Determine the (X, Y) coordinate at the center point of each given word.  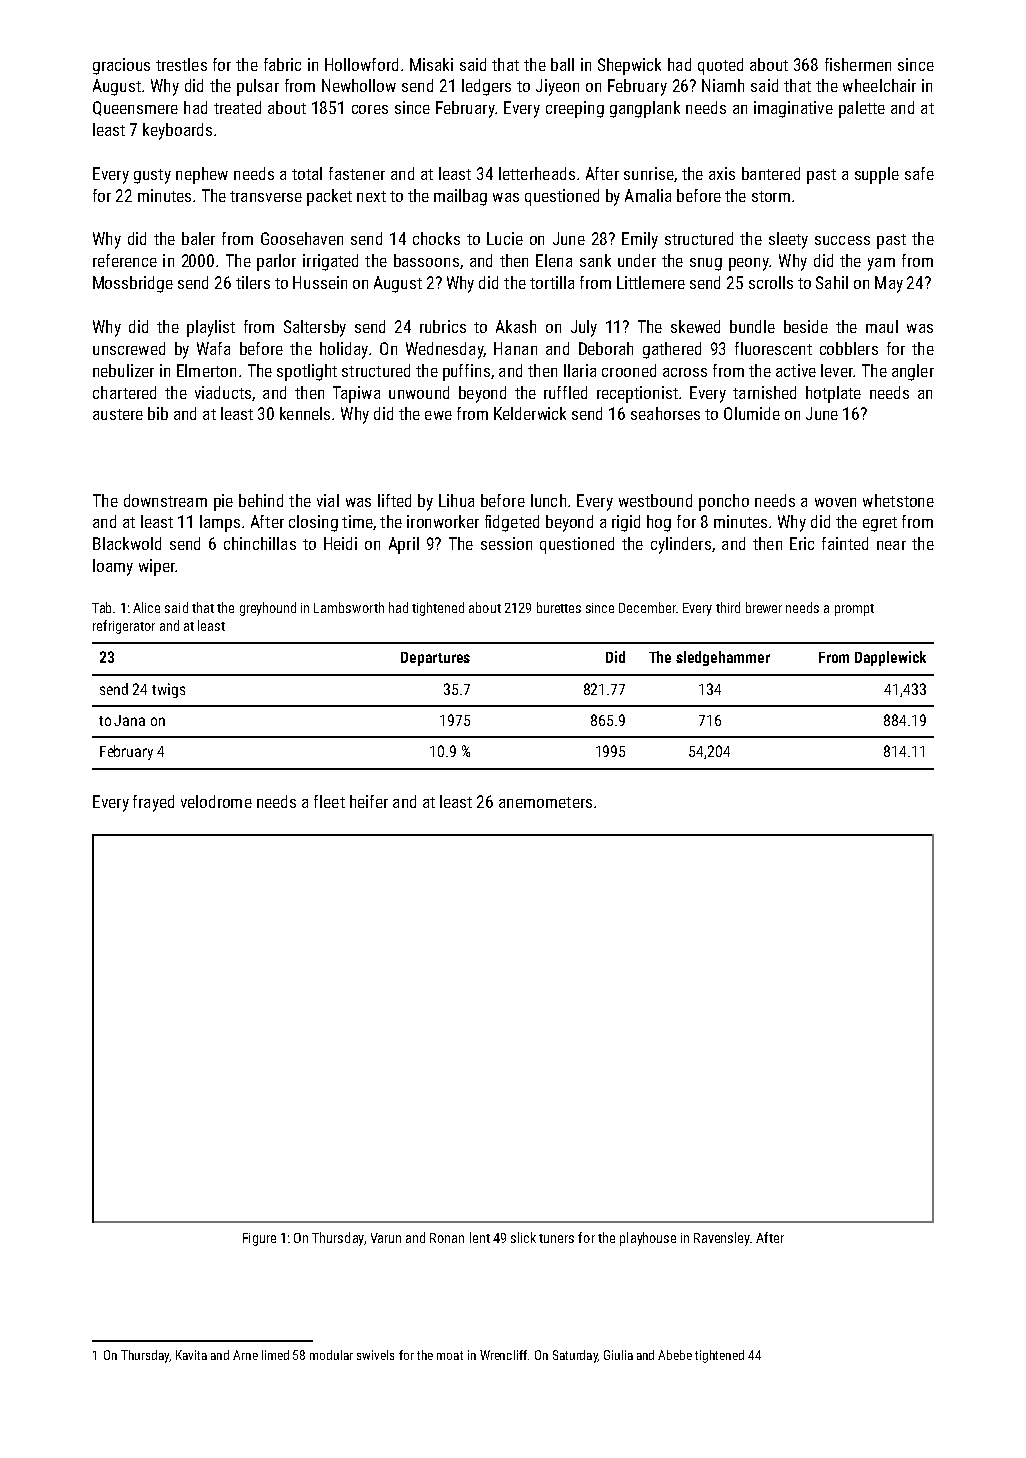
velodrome (216, 801)
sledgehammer (723, 658)
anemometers (545, 802)
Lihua (456, 500)
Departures (435, 659)
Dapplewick (890, 658)
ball (562, 64)
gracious (121, 66)
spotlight (307, 372)
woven (835, 502)
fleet (329, 801)
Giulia (618, 1355)
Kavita (191, 1355)
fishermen (858, 64)
